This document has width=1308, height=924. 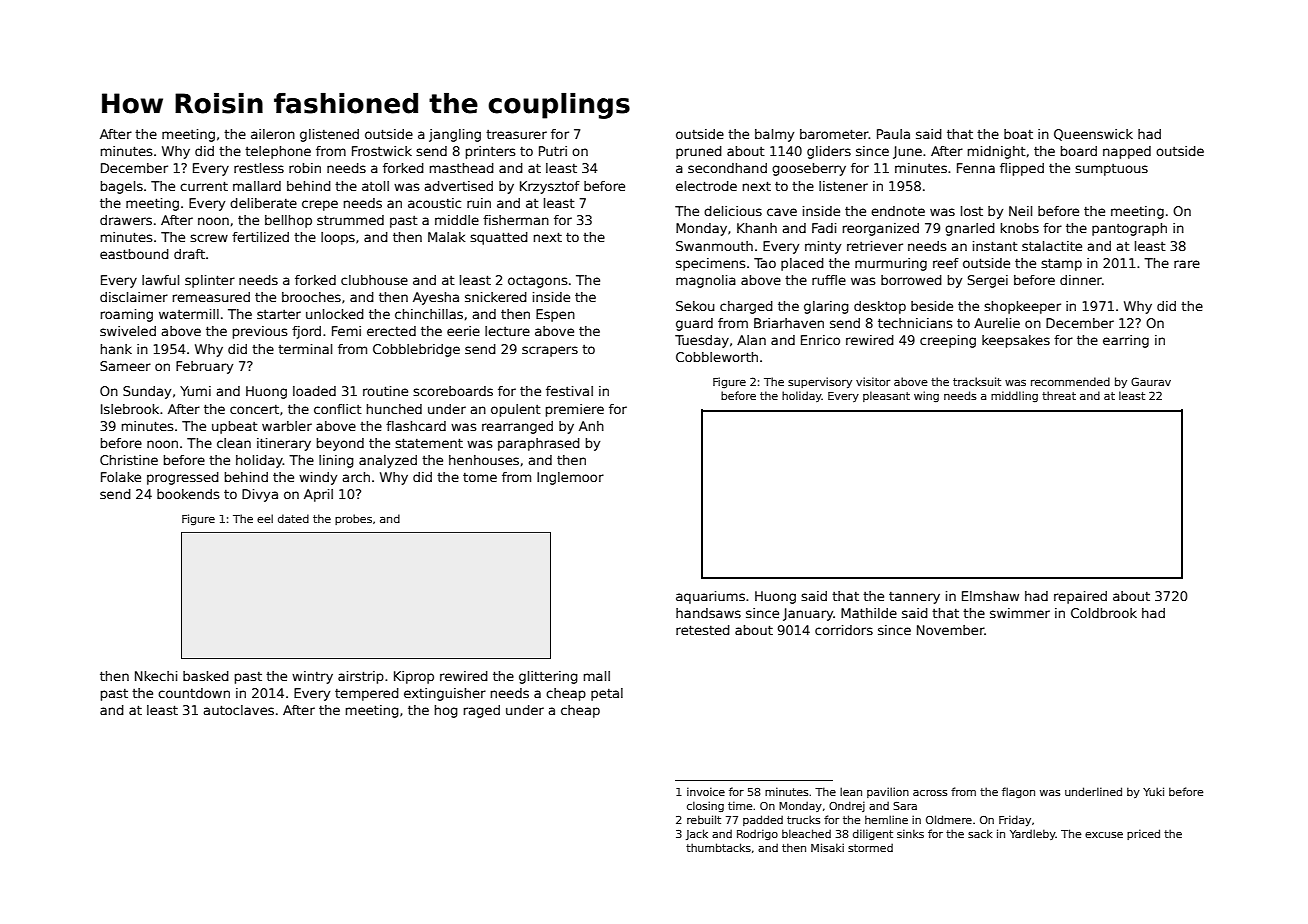 I want to click on screw, so click(x=209, y=238).
